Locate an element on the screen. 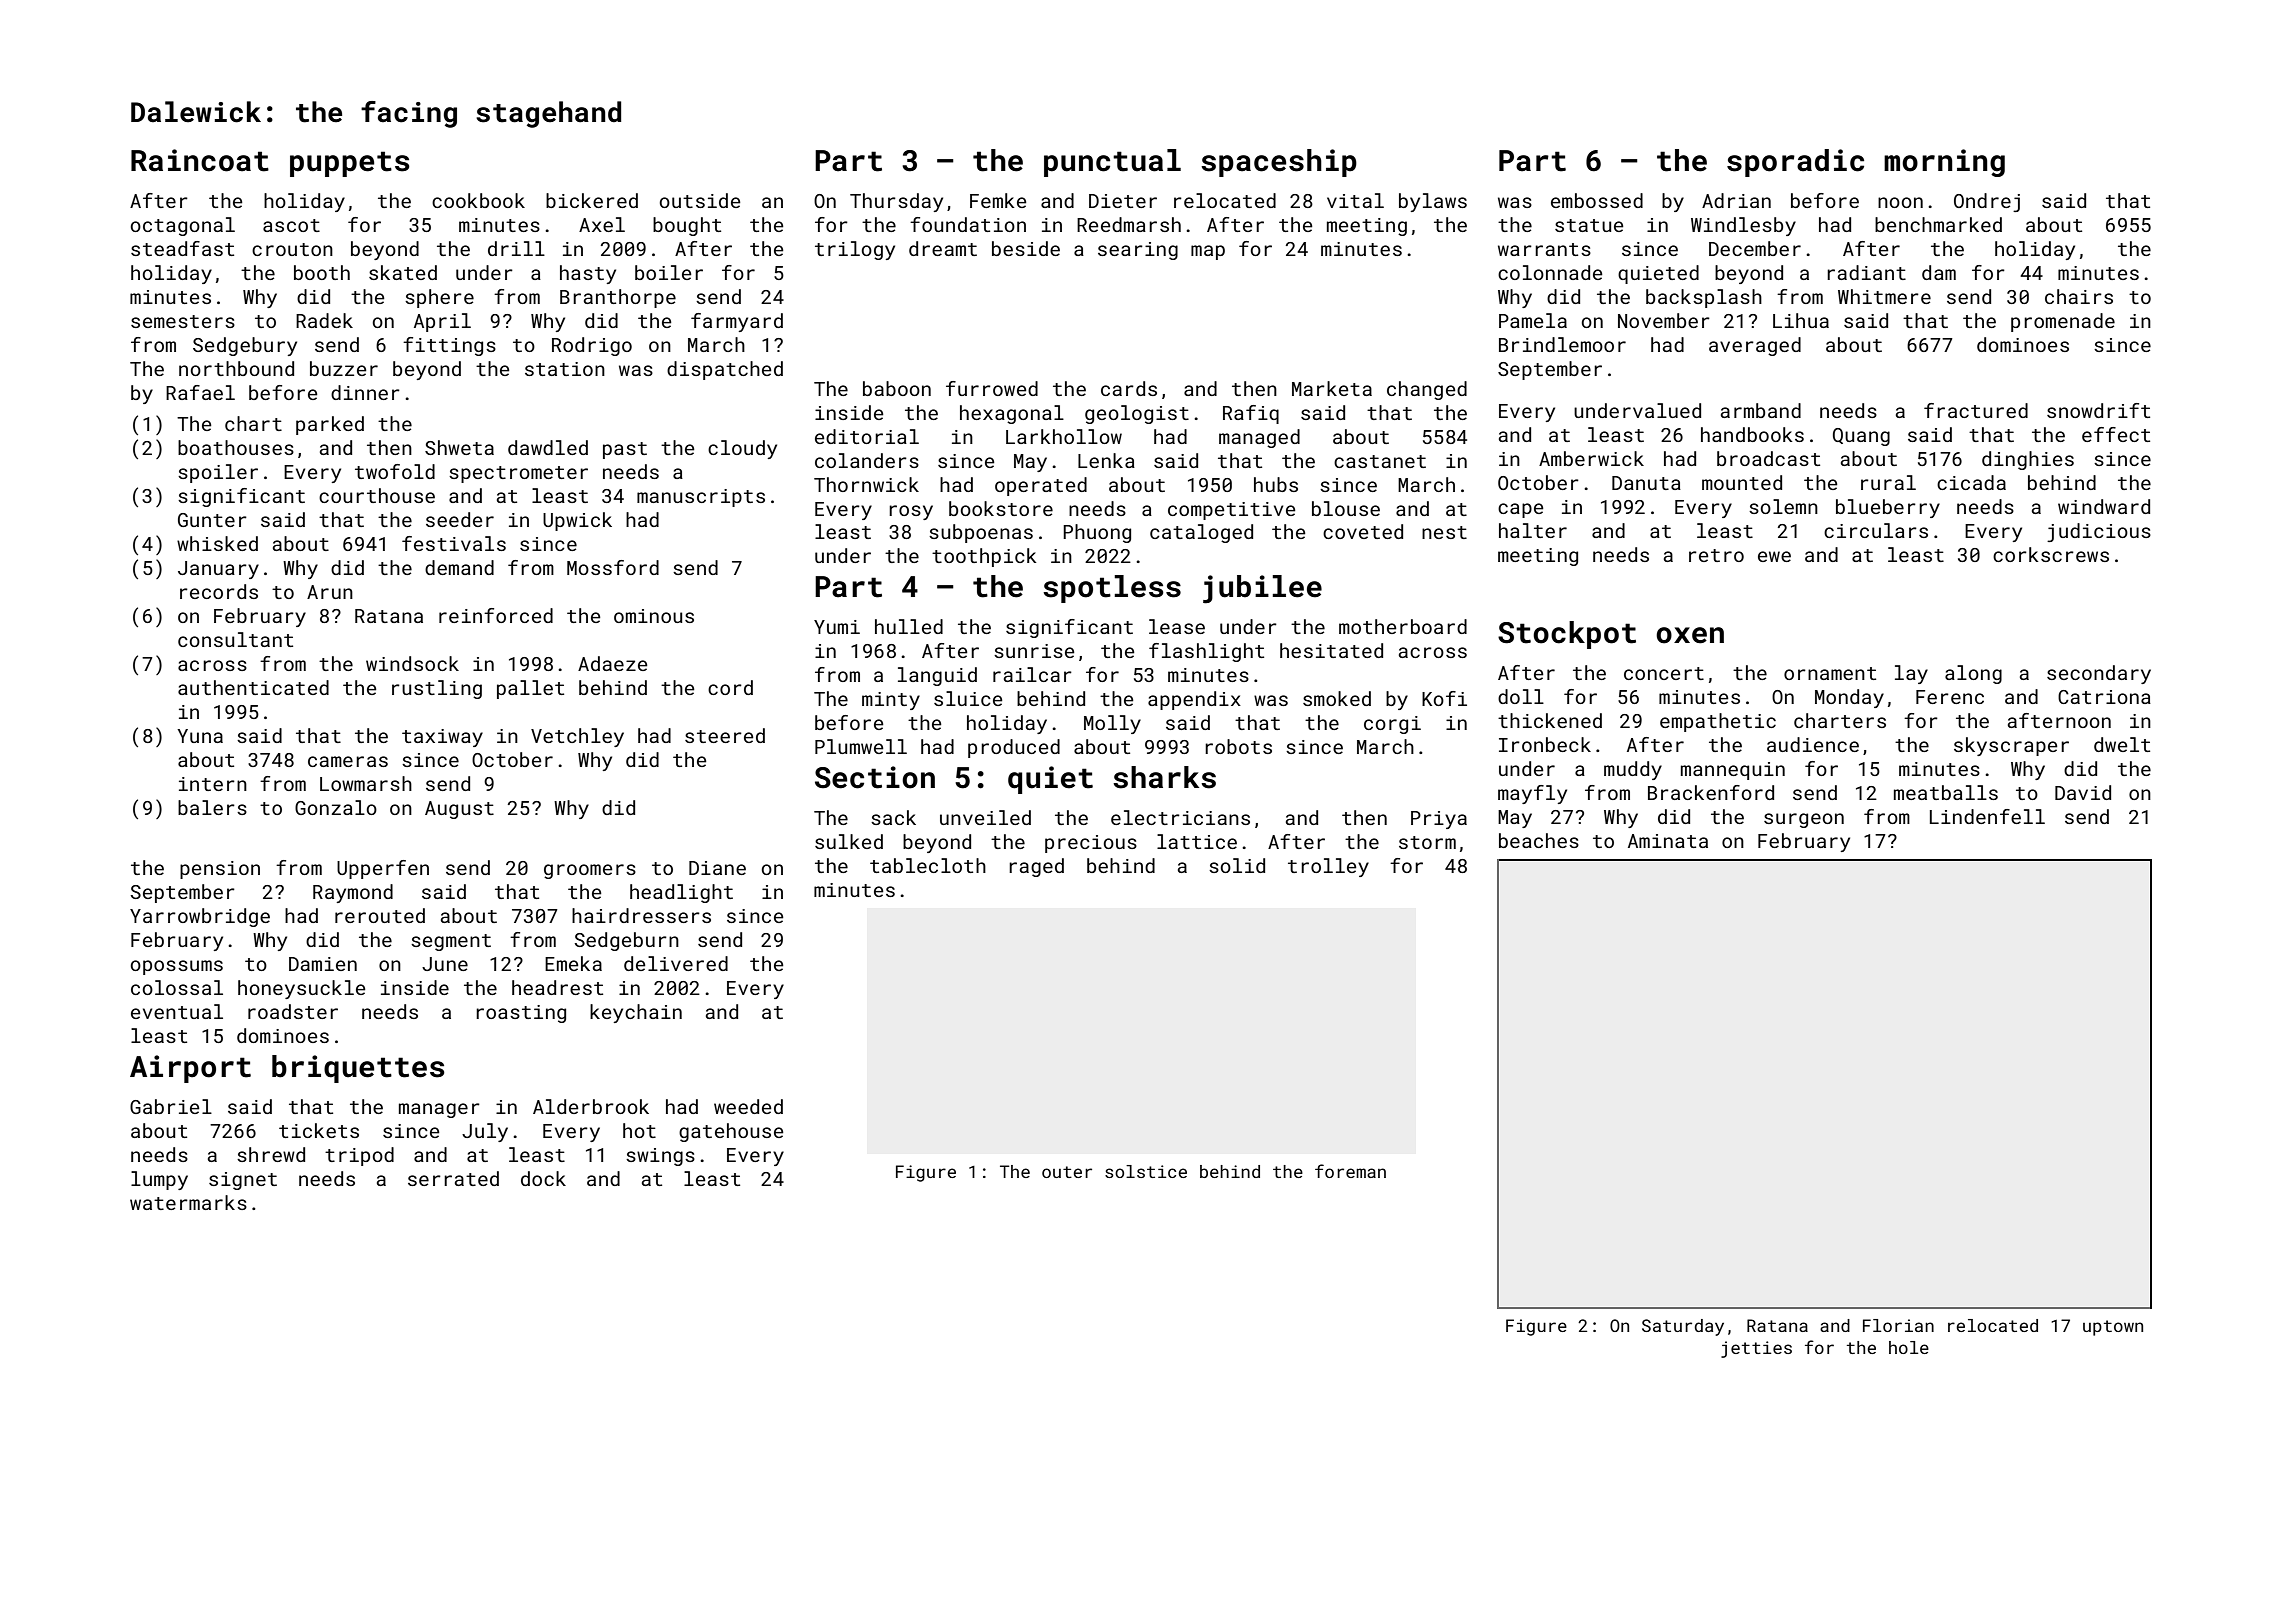 The height and width of the screenshot is (1614, 2282). keychain is located at coordinates (636, 1013).
